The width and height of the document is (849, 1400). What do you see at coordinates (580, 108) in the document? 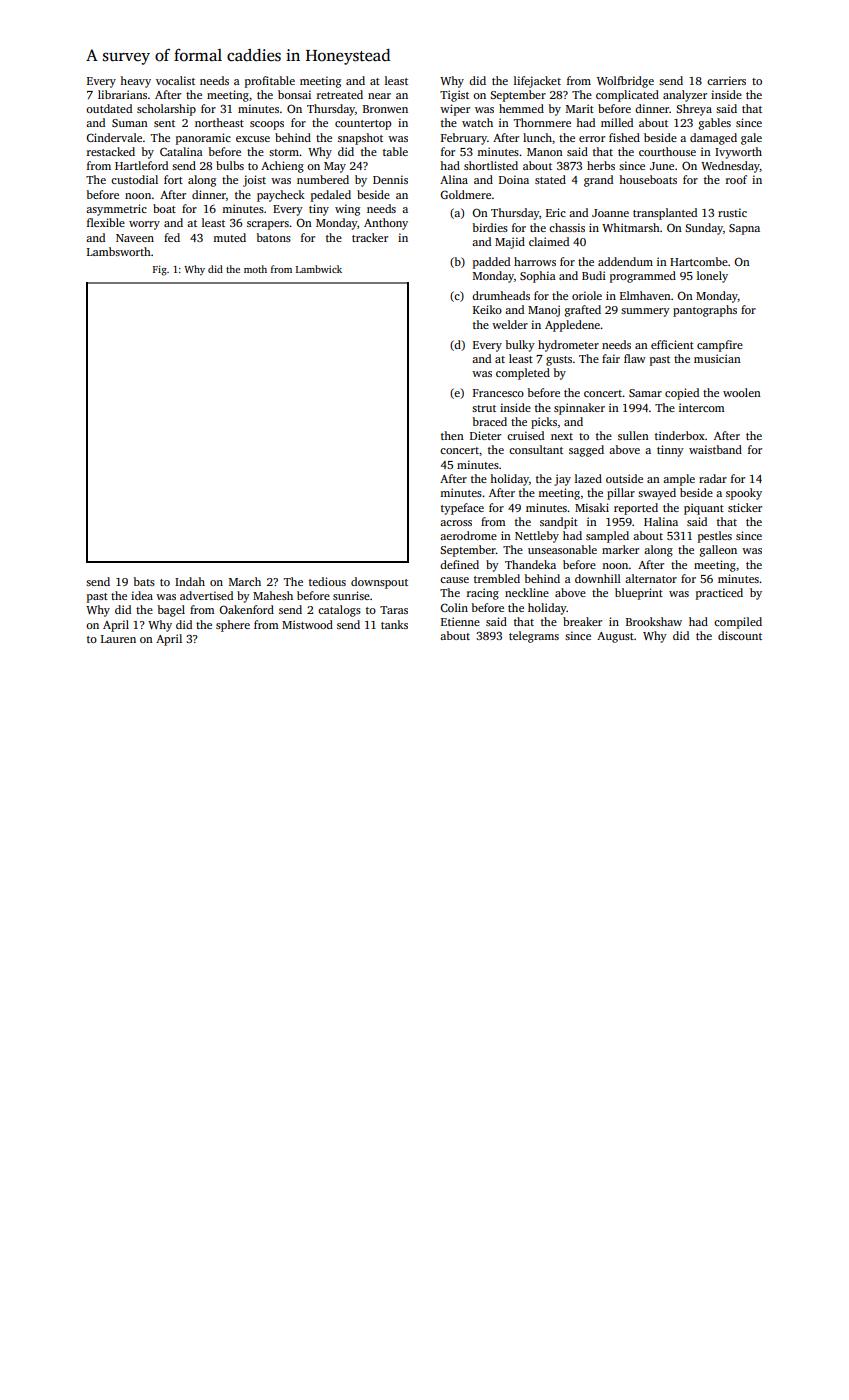
I see `Marit` at bounding box center [580, 108].
